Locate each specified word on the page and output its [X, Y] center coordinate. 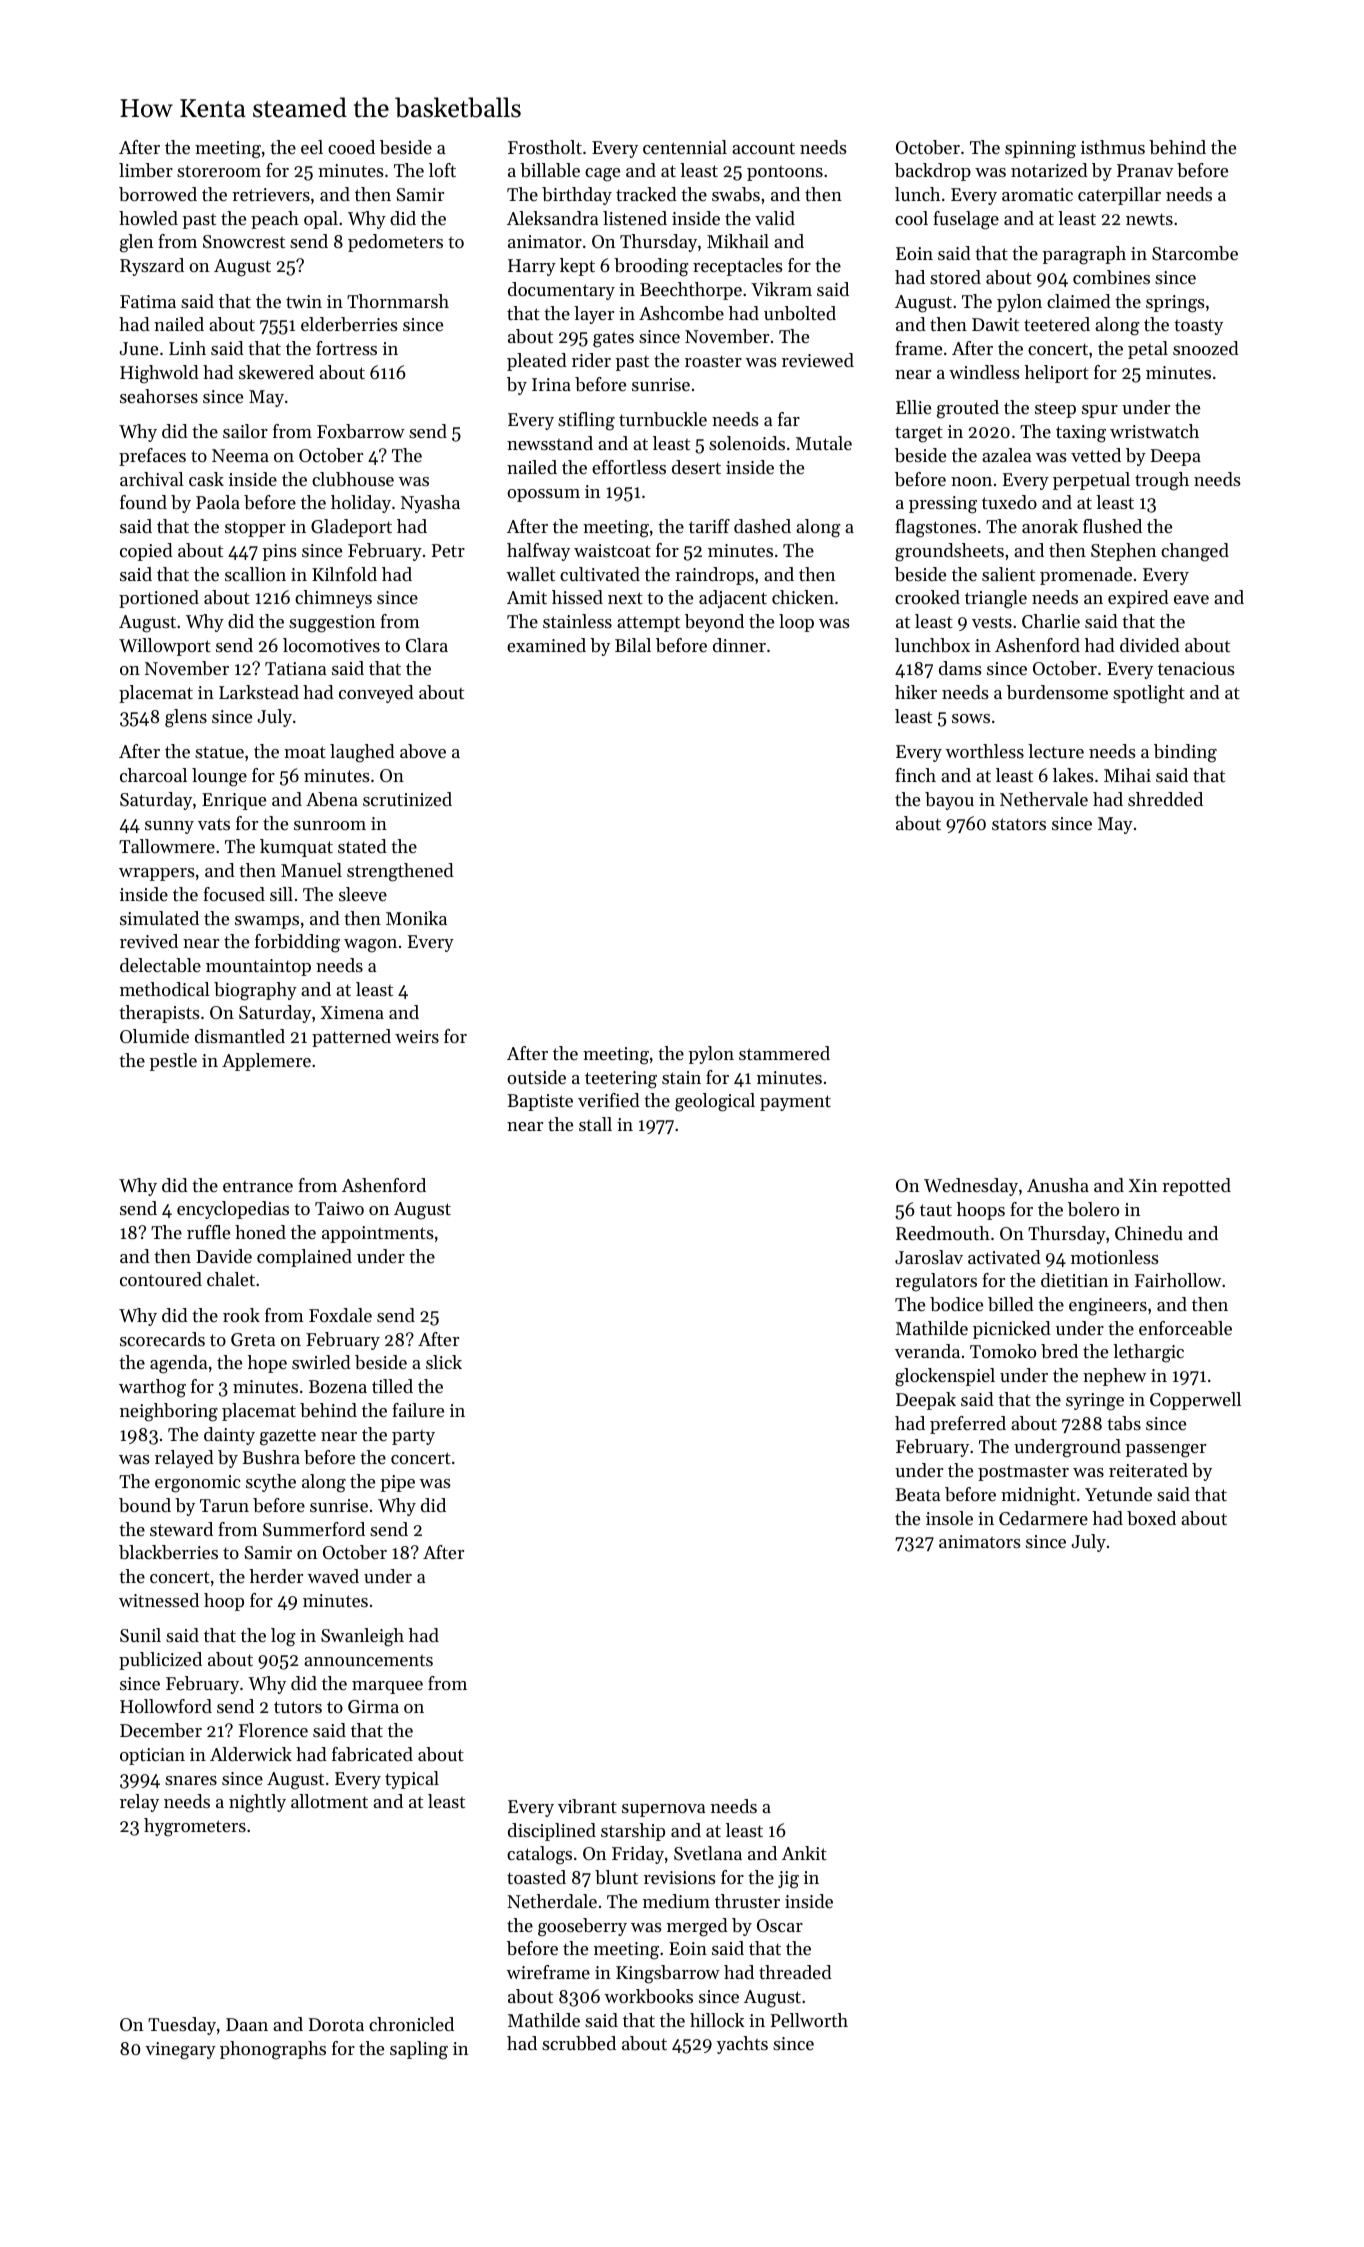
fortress [346, 348]
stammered [784, 1053]
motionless [1115, 1257]
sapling [419, 2050]
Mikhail [738, 241]
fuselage [966, 220]
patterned [351, 1038]
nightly [257, 1803]
